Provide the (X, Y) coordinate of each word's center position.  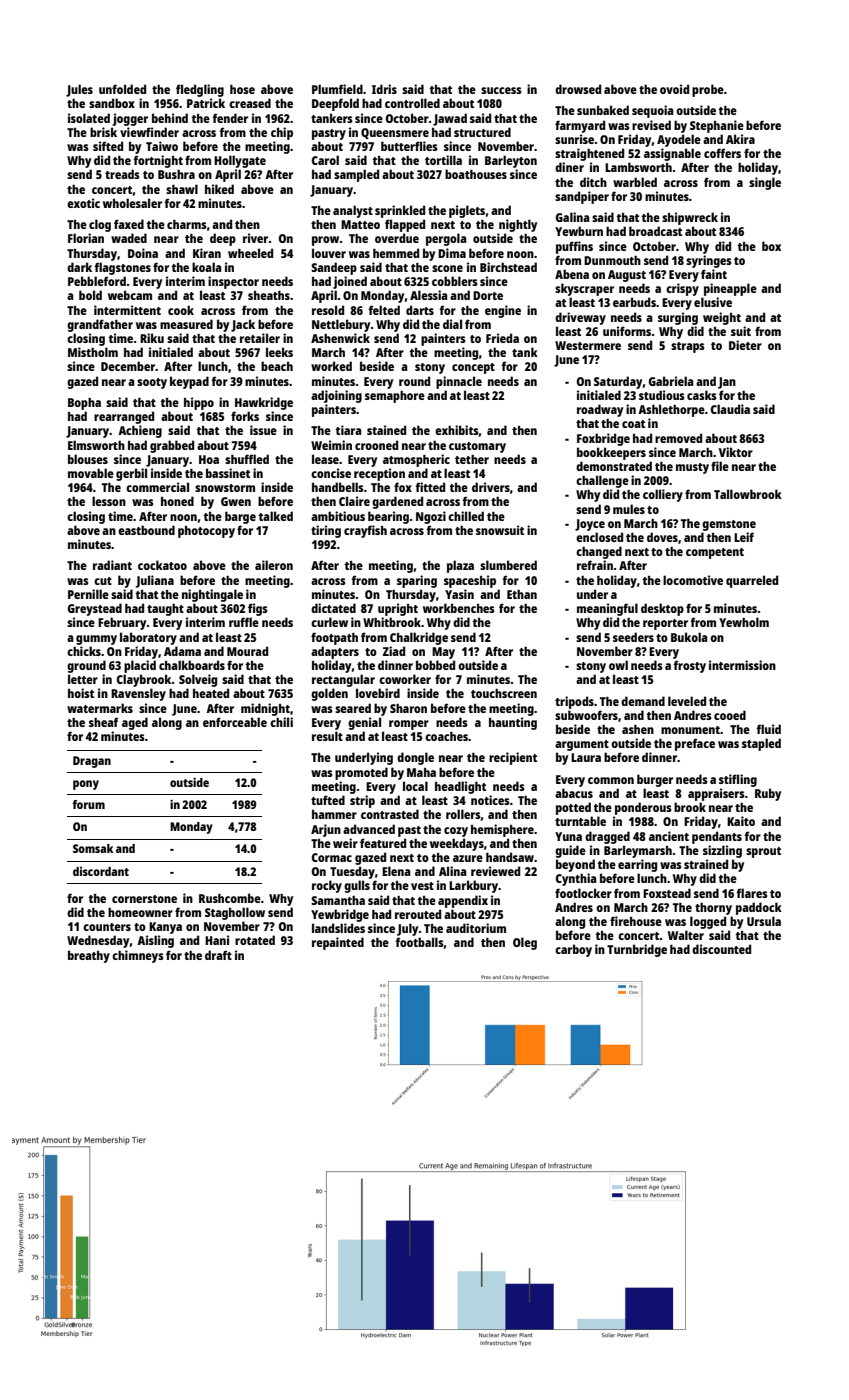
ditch (593, 182)
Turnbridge (637, 950)
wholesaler (132, 203)
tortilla (443, 160)
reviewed (495, 871)
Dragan (92, 762)
